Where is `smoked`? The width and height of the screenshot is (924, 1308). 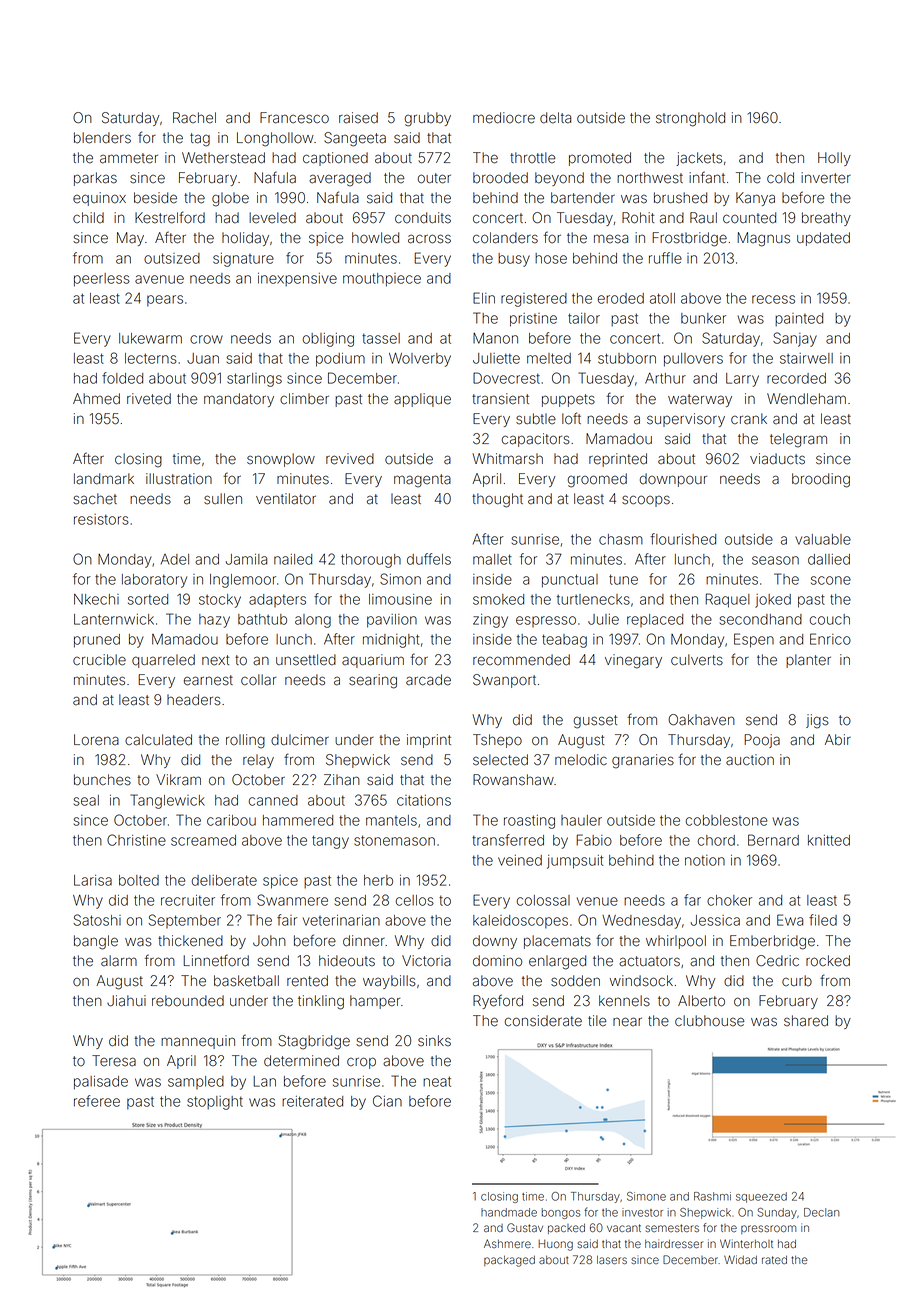
smoked is located at coordinates (498, 599).
